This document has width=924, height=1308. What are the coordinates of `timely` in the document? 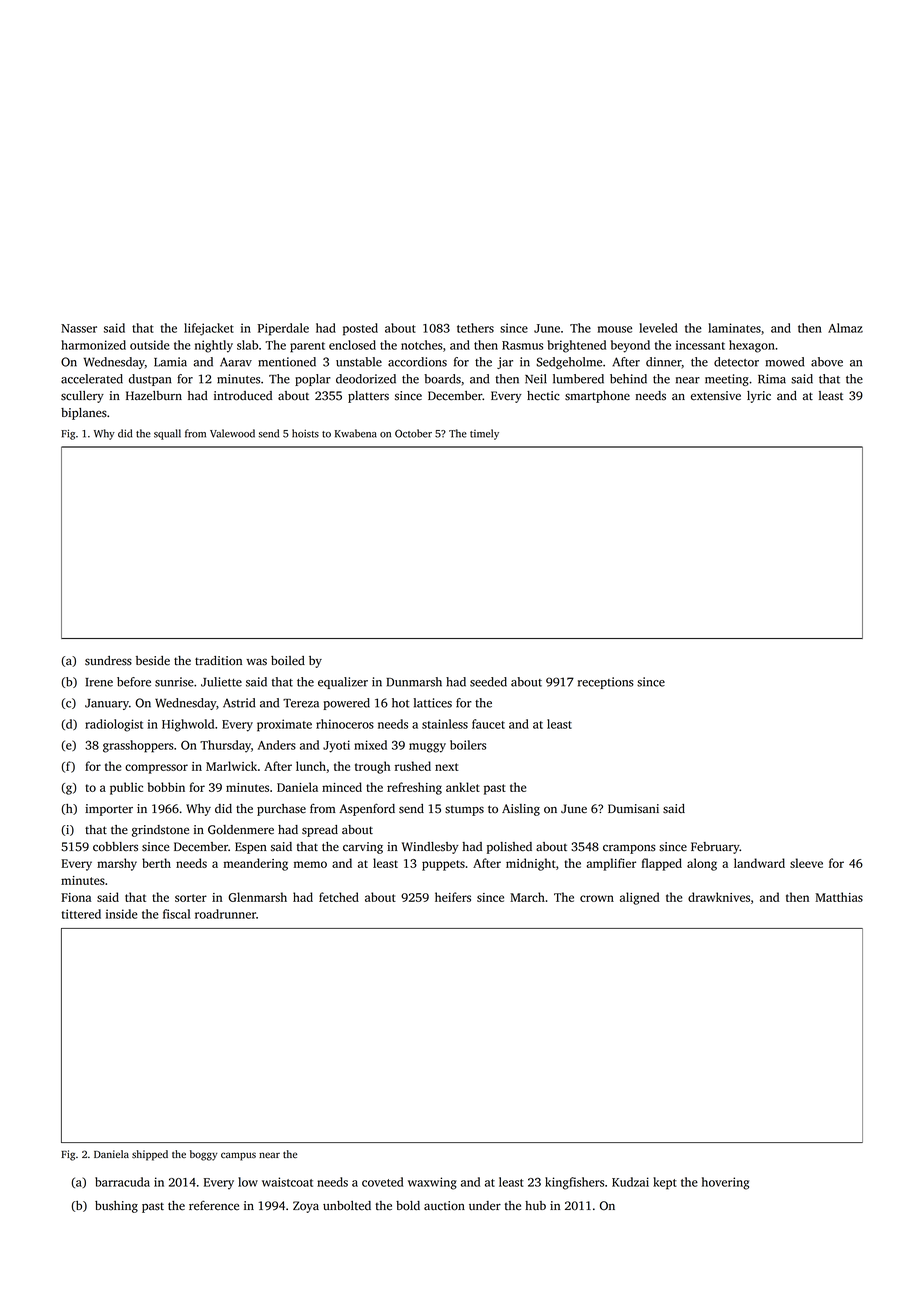 It's located at (484, 434).
